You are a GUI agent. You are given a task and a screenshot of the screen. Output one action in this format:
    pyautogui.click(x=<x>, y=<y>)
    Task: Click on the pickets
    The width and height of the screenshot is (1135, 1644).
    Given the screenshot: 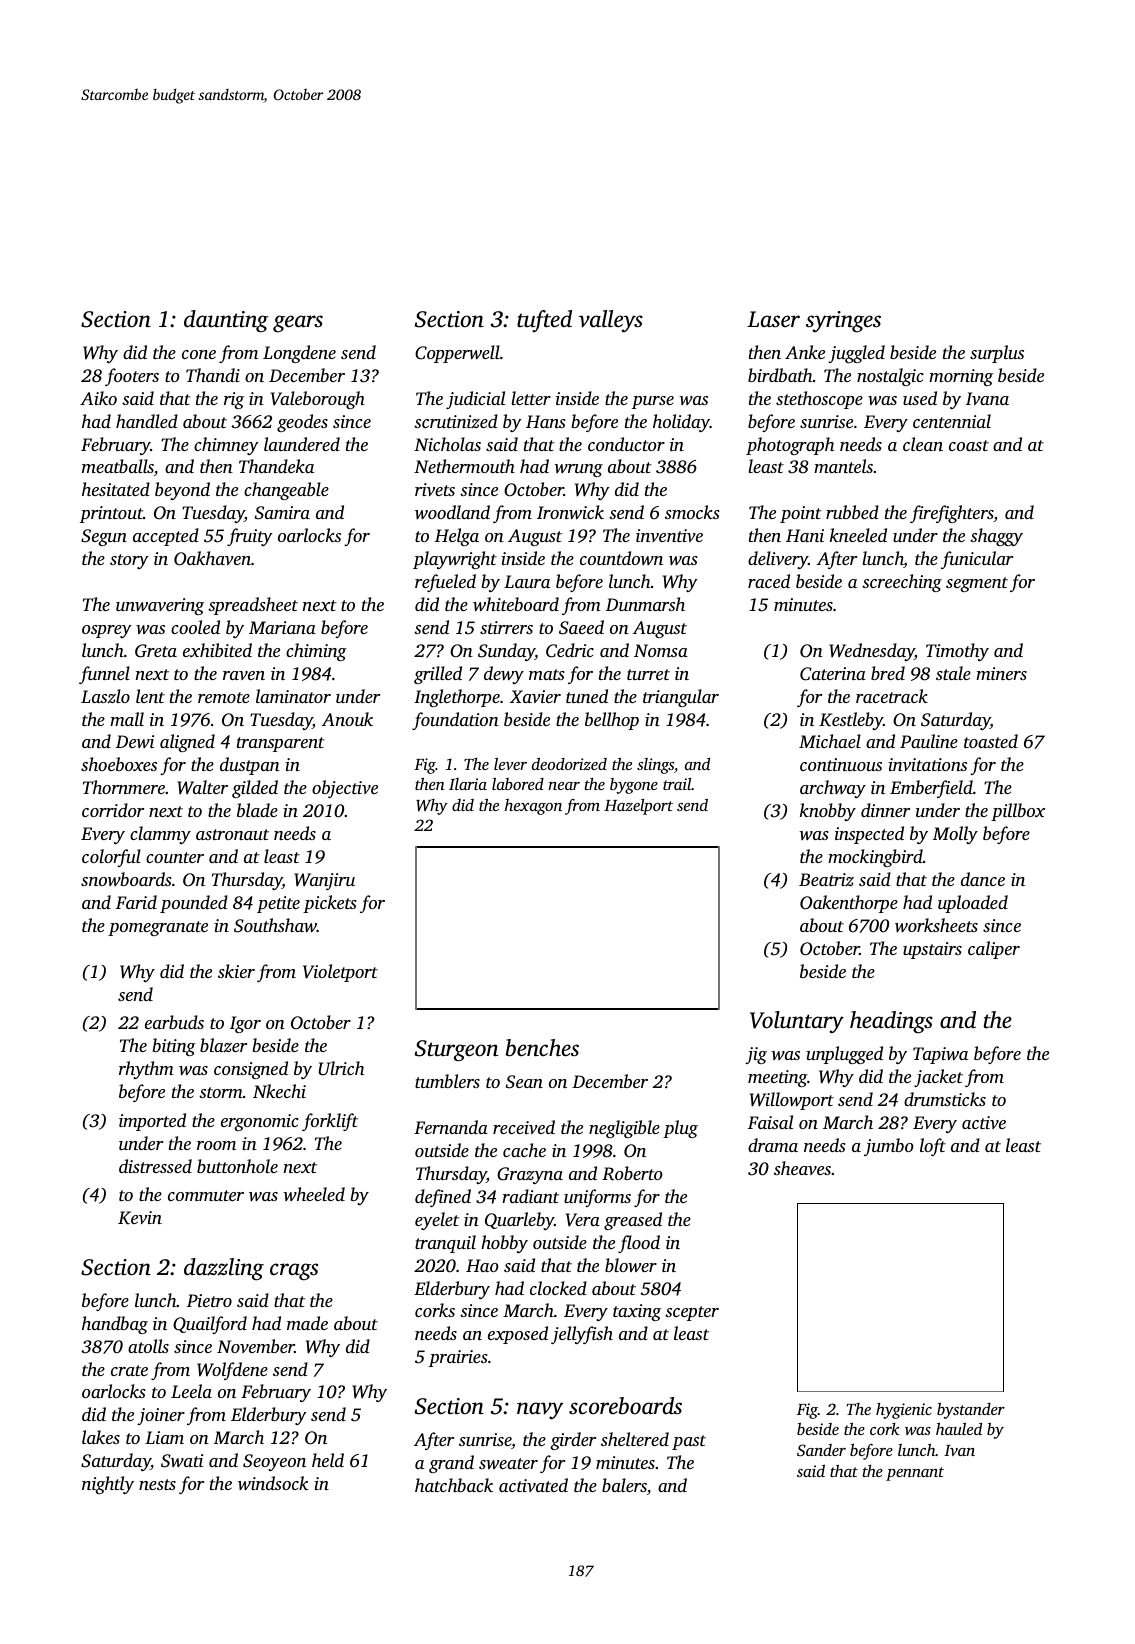 What is the action you would take?
    pyautogui.click(x=330, y=904)
